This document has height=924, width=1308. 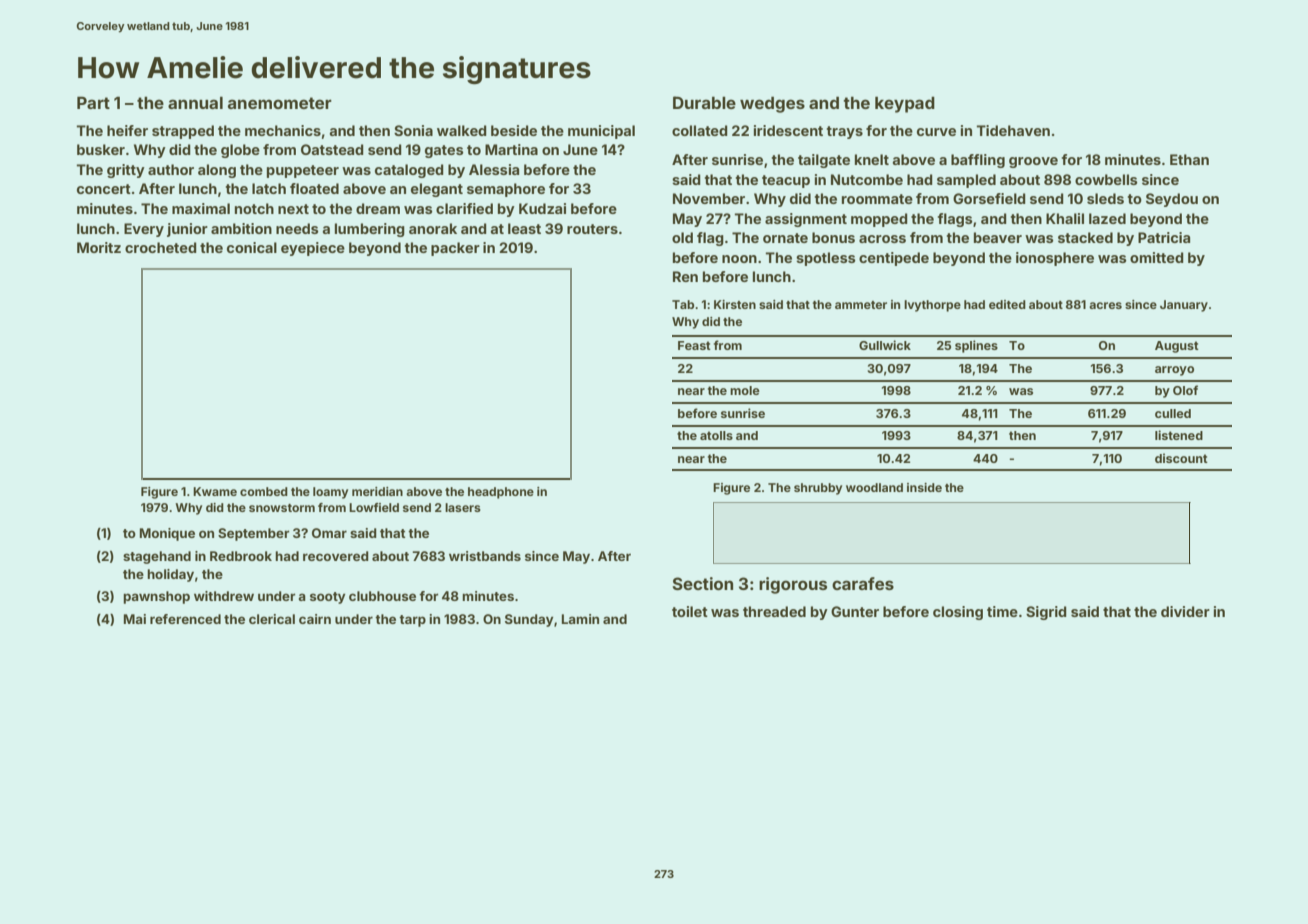 What do you see at coordinates (1105, 198) in the document?
I see `sleds` at bounding box center [1105, 198].
